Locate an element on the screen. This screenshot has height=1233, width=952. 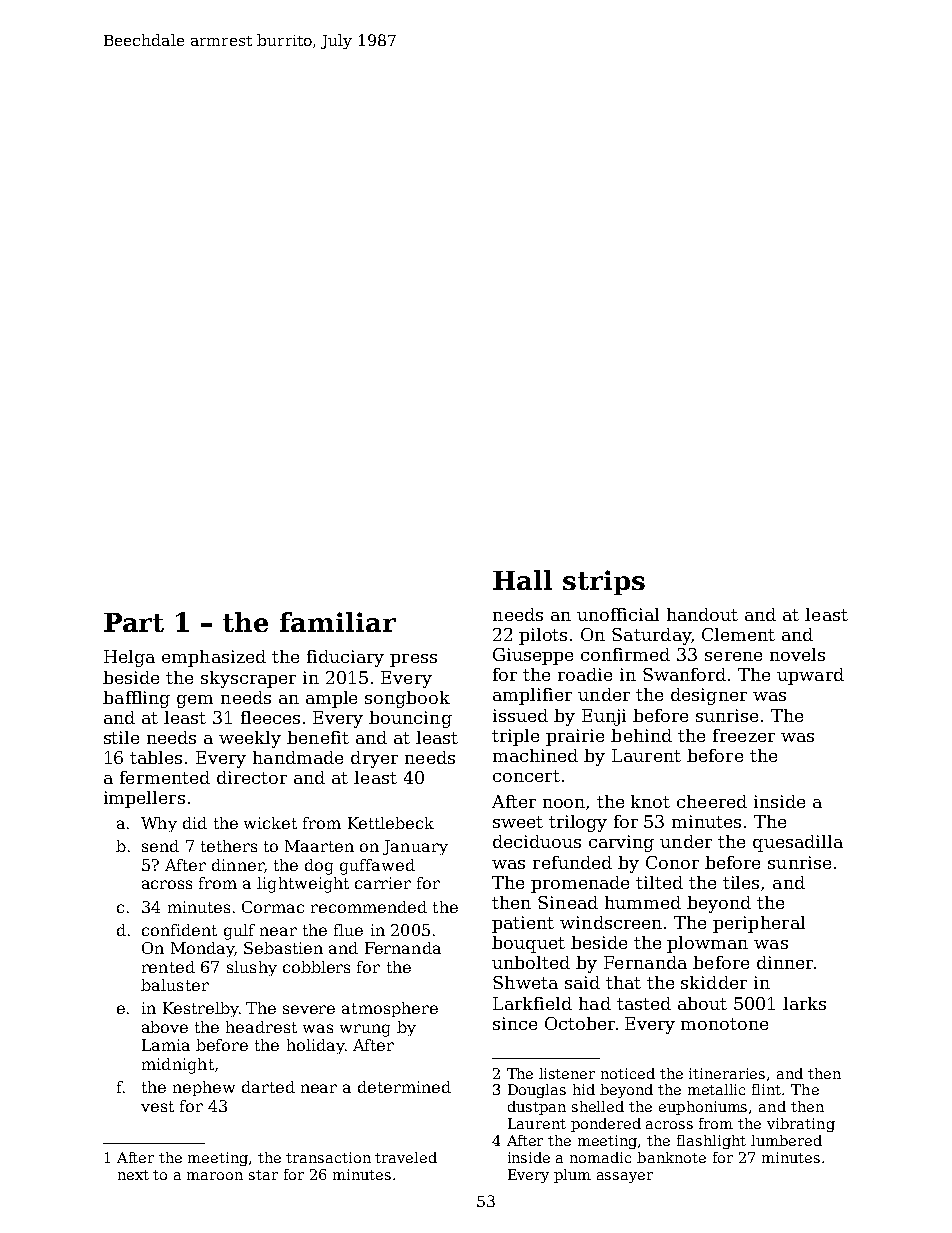
Helga is located at coordinates (129, 658).
